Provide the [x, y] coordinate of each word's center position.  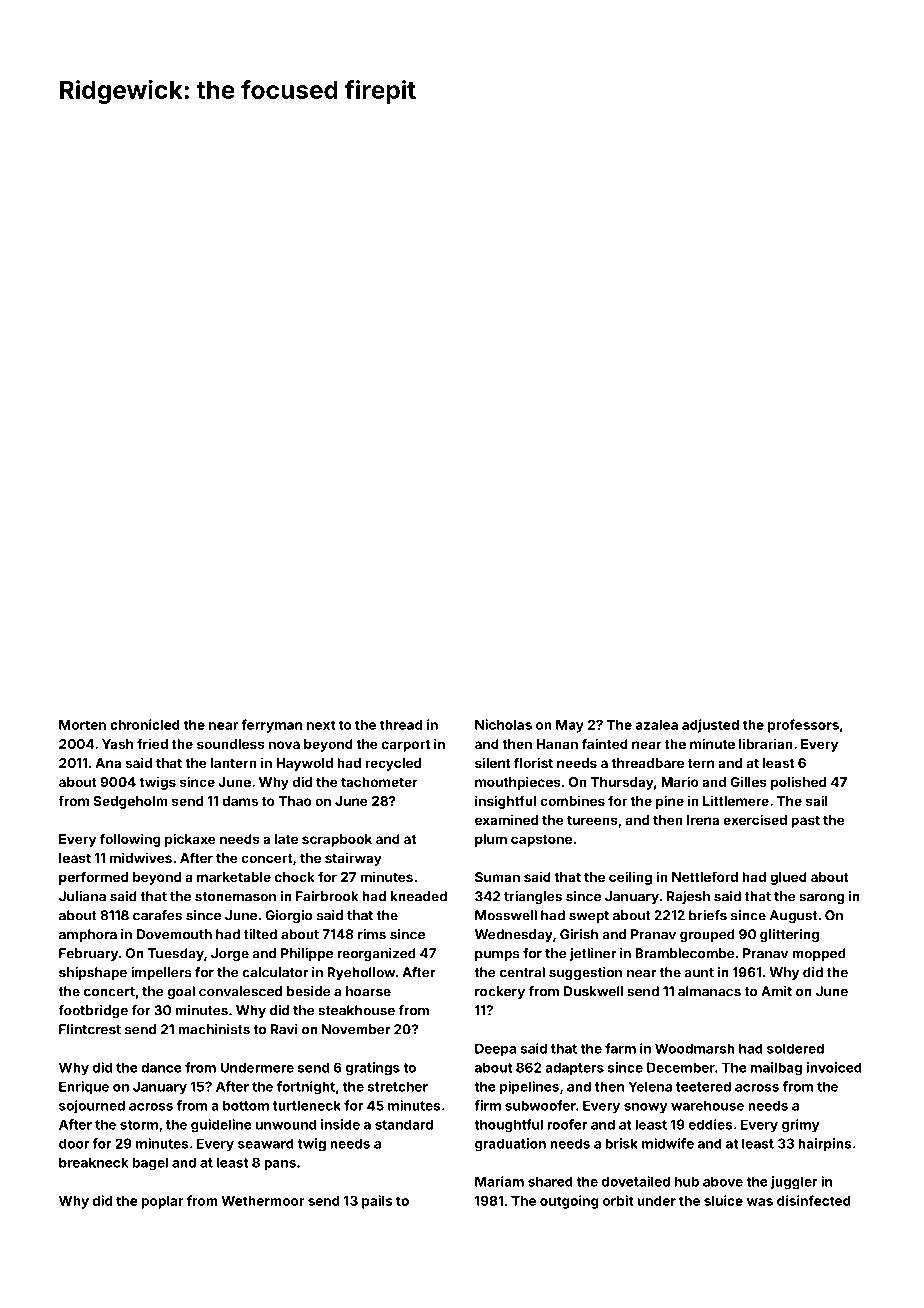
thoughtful [508, 1126]
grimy [801, 1126]
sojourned [92, 1106]
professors [803, 726]
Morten [82, 725]
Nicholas [503, 724]
